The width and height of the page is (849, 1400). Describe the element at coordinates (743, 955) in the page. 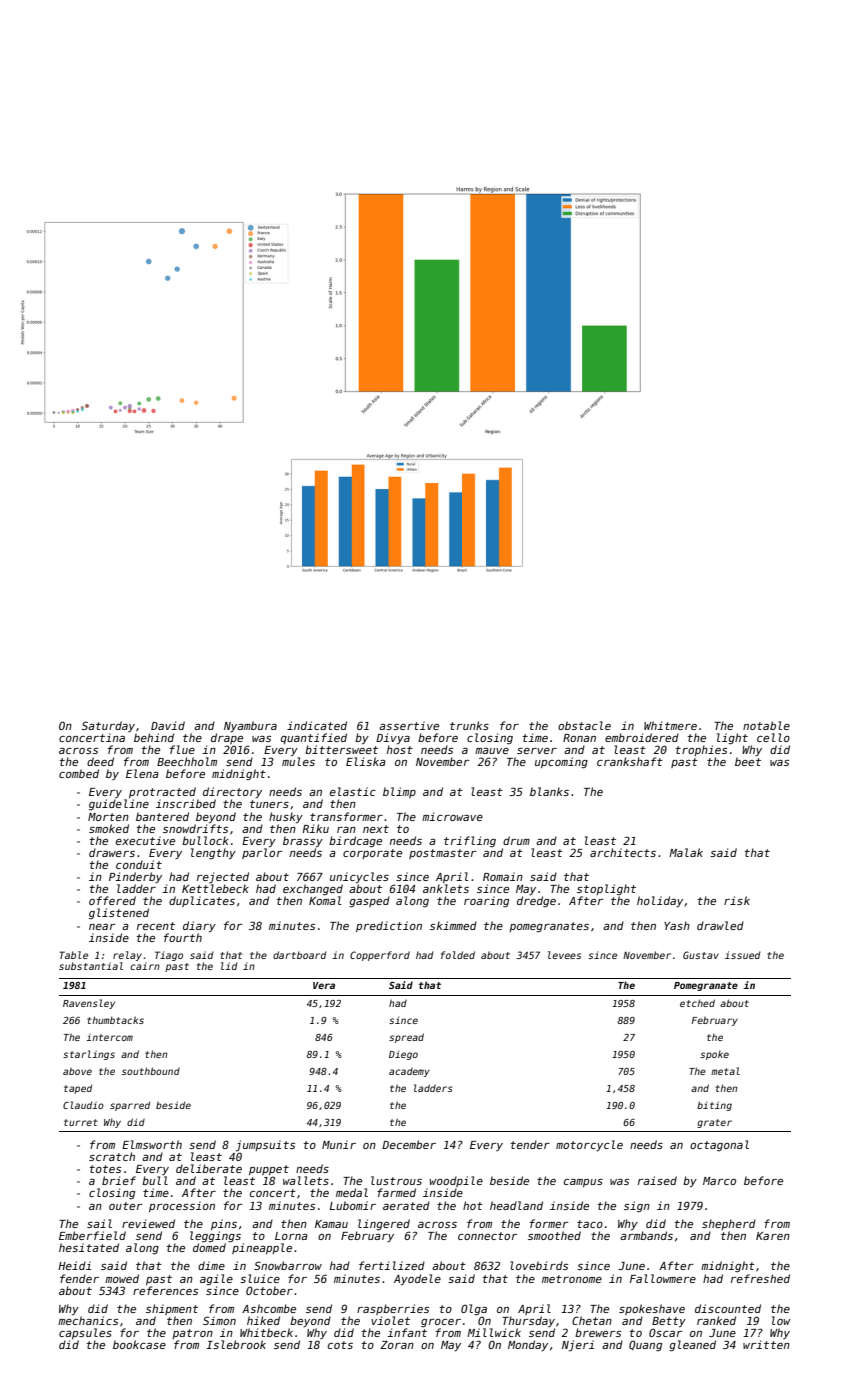

I see `issued` at that location.
